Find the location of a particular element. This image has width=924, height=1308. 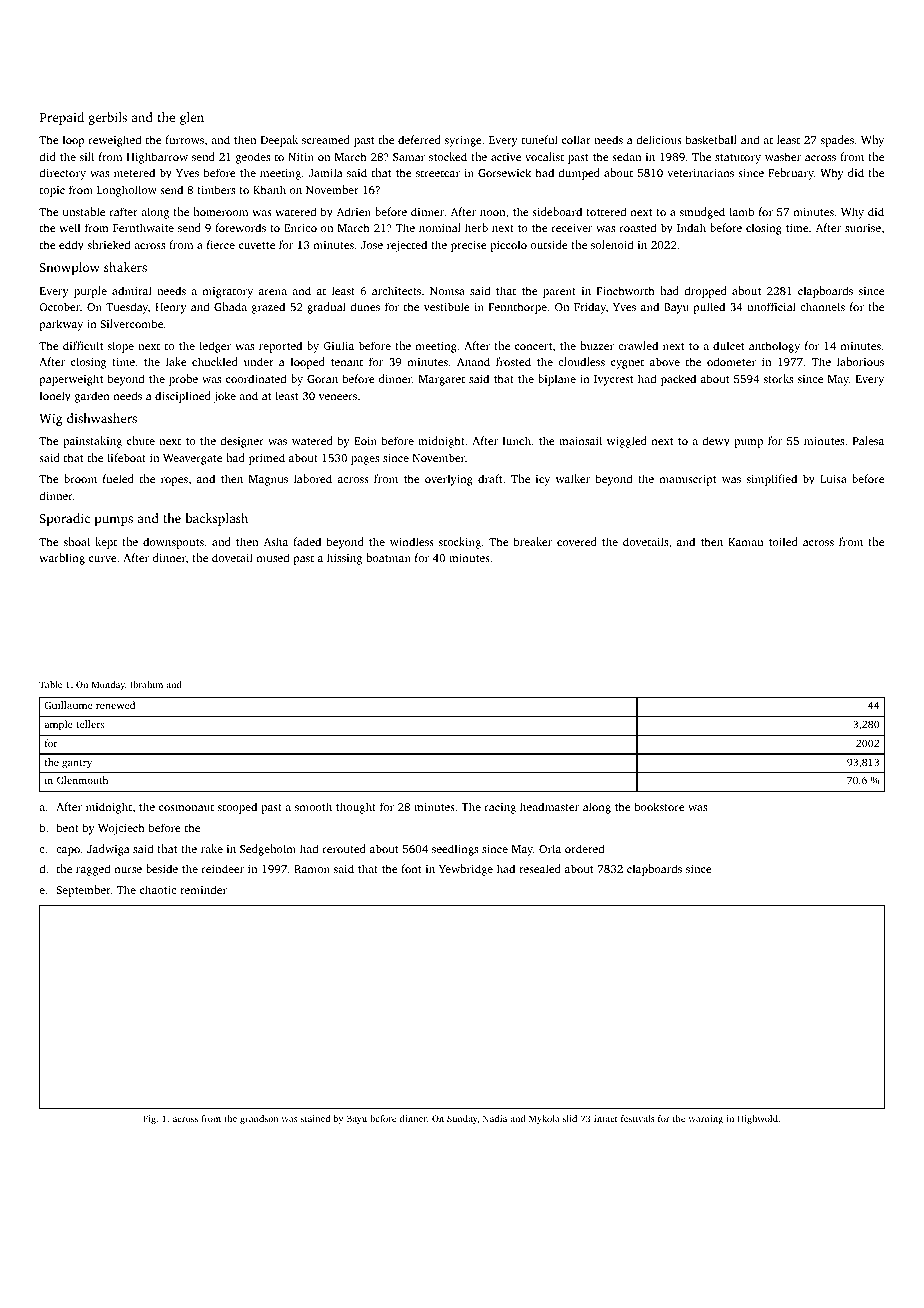

stained is located at coordinates (315, 1118).
